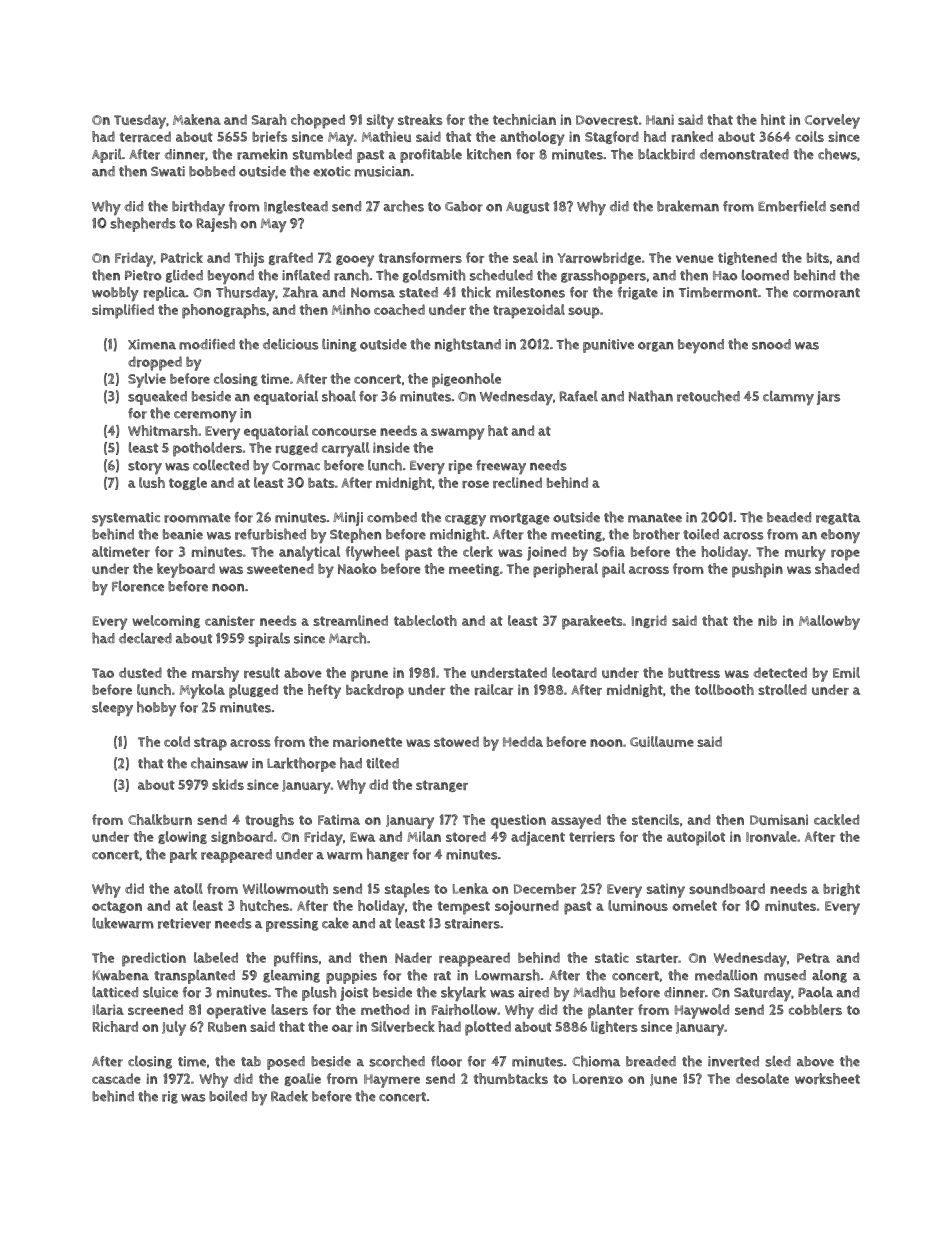 Image resolution: width=952 pixels, height=1233 pixels. I want to click on ranked, so click(692, 136).
